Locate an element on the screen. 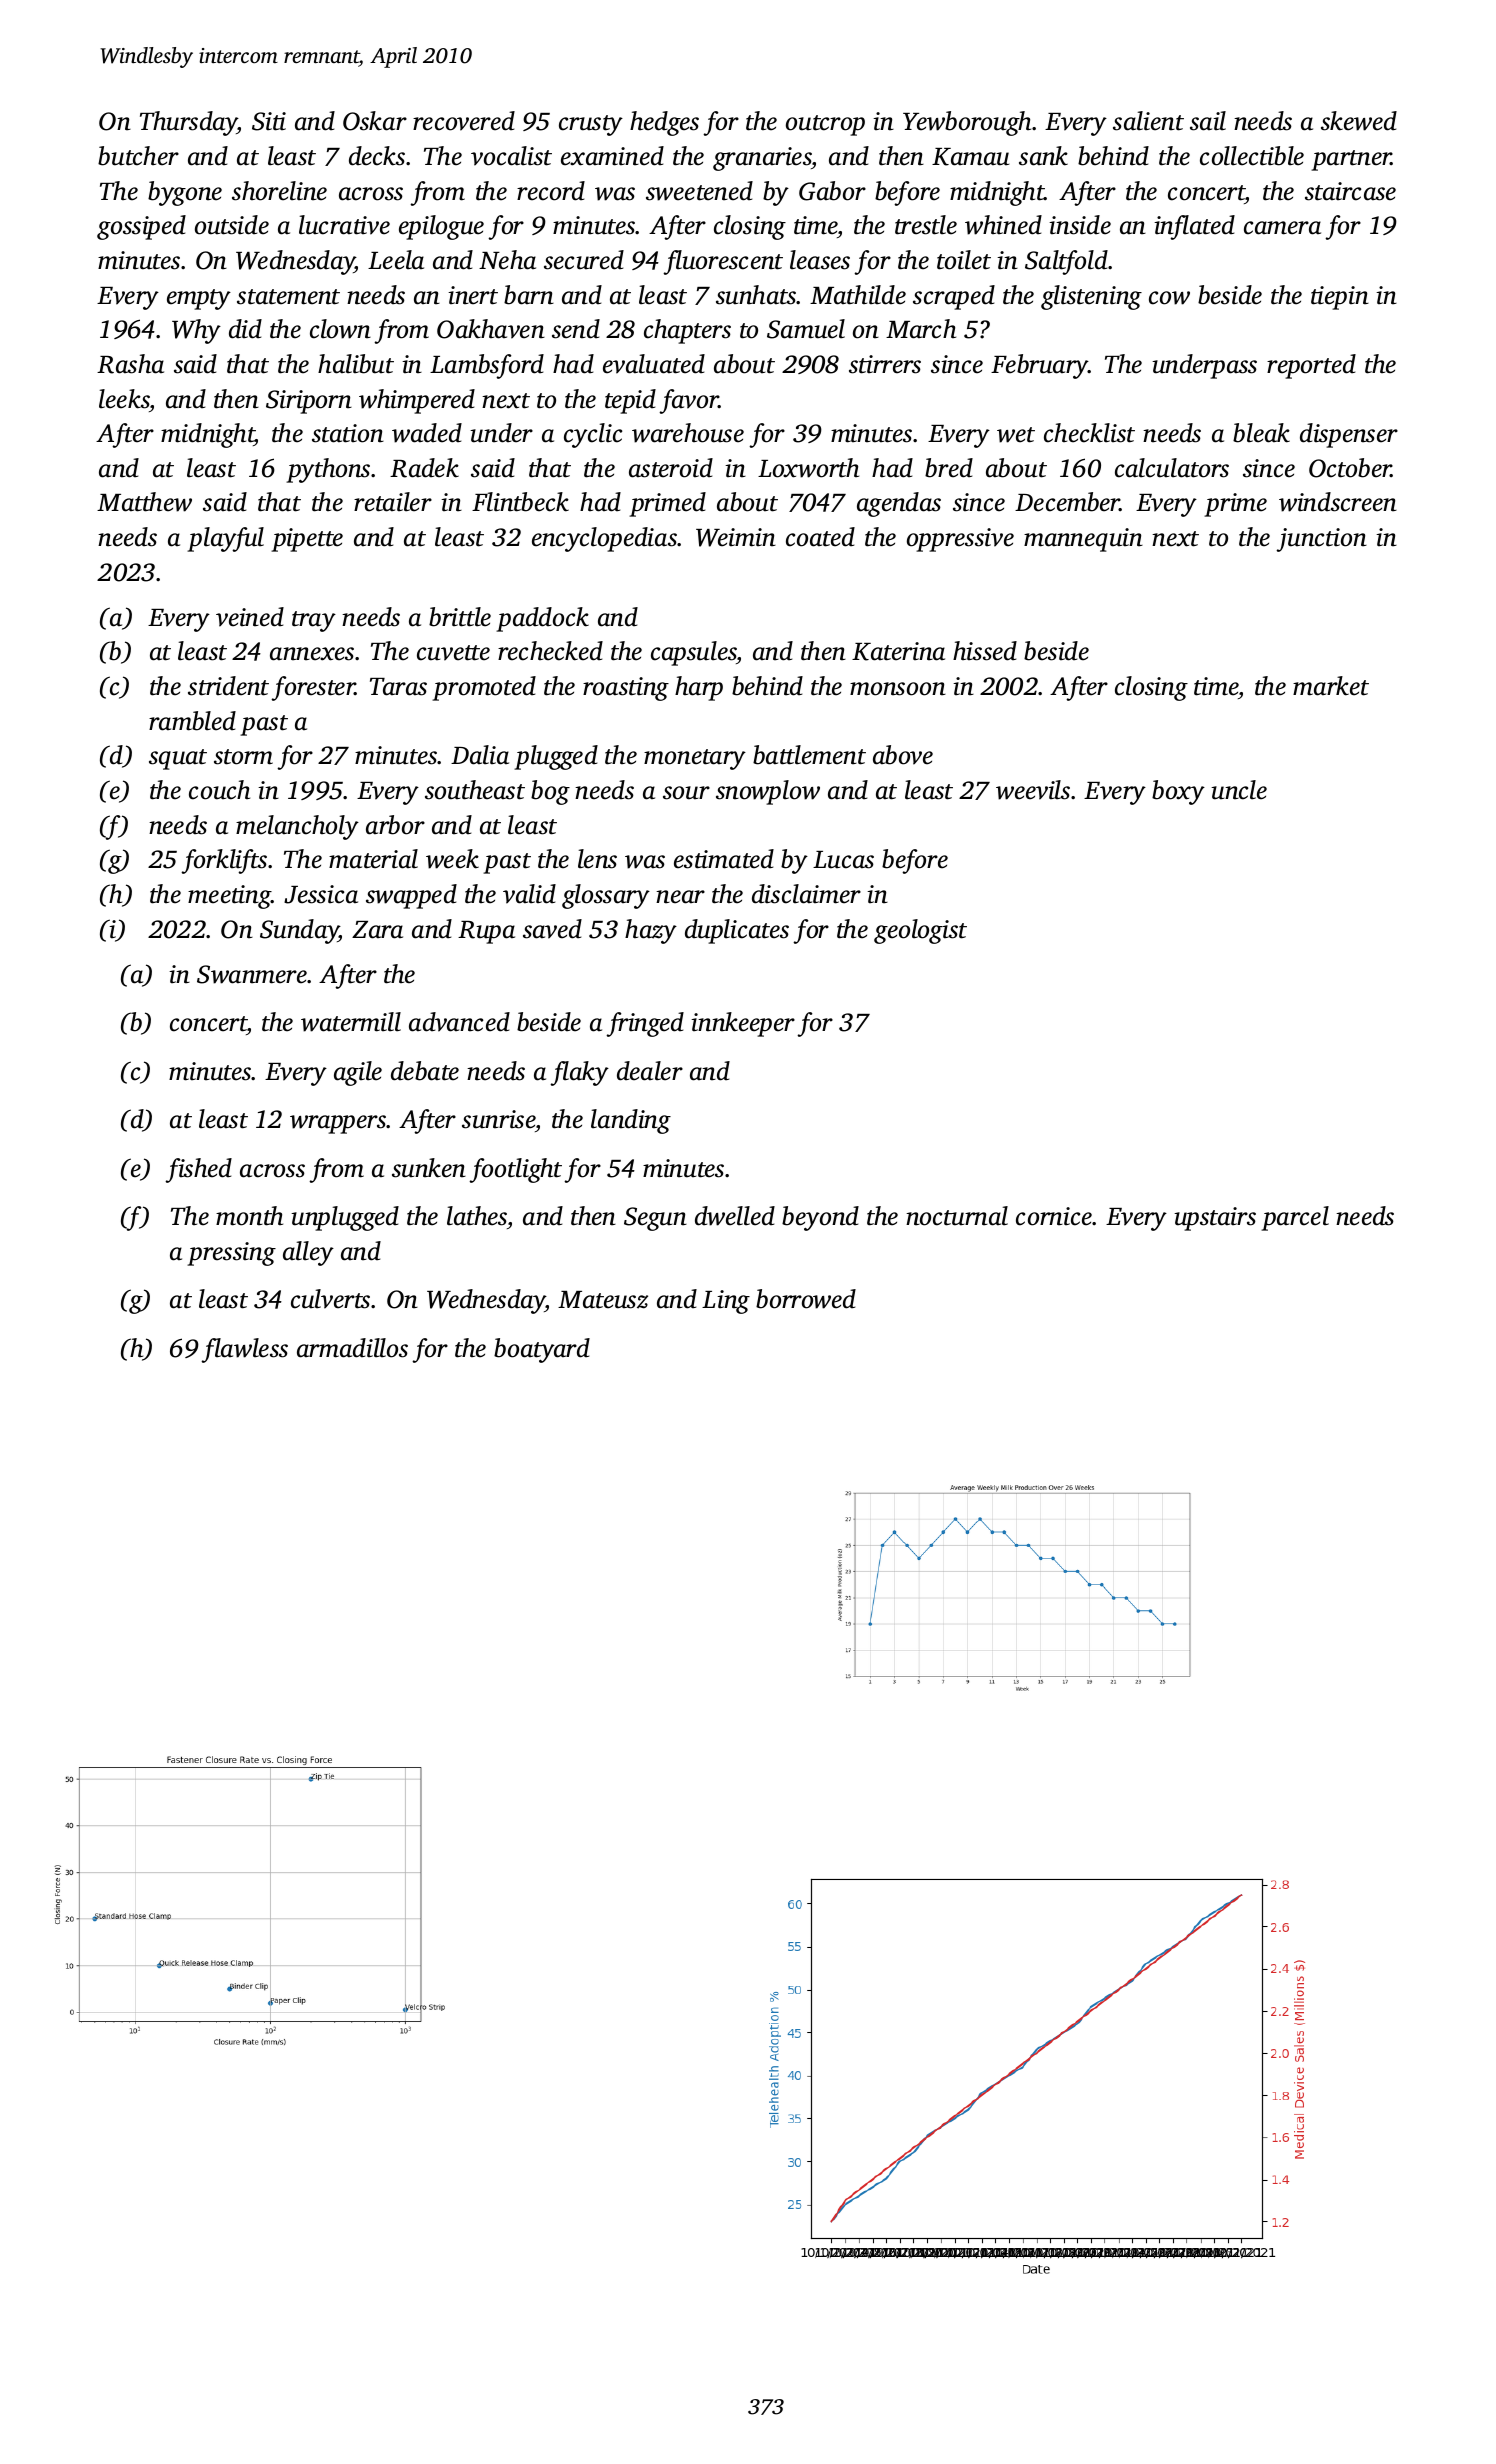  material is located at coordinates (373, 859).
